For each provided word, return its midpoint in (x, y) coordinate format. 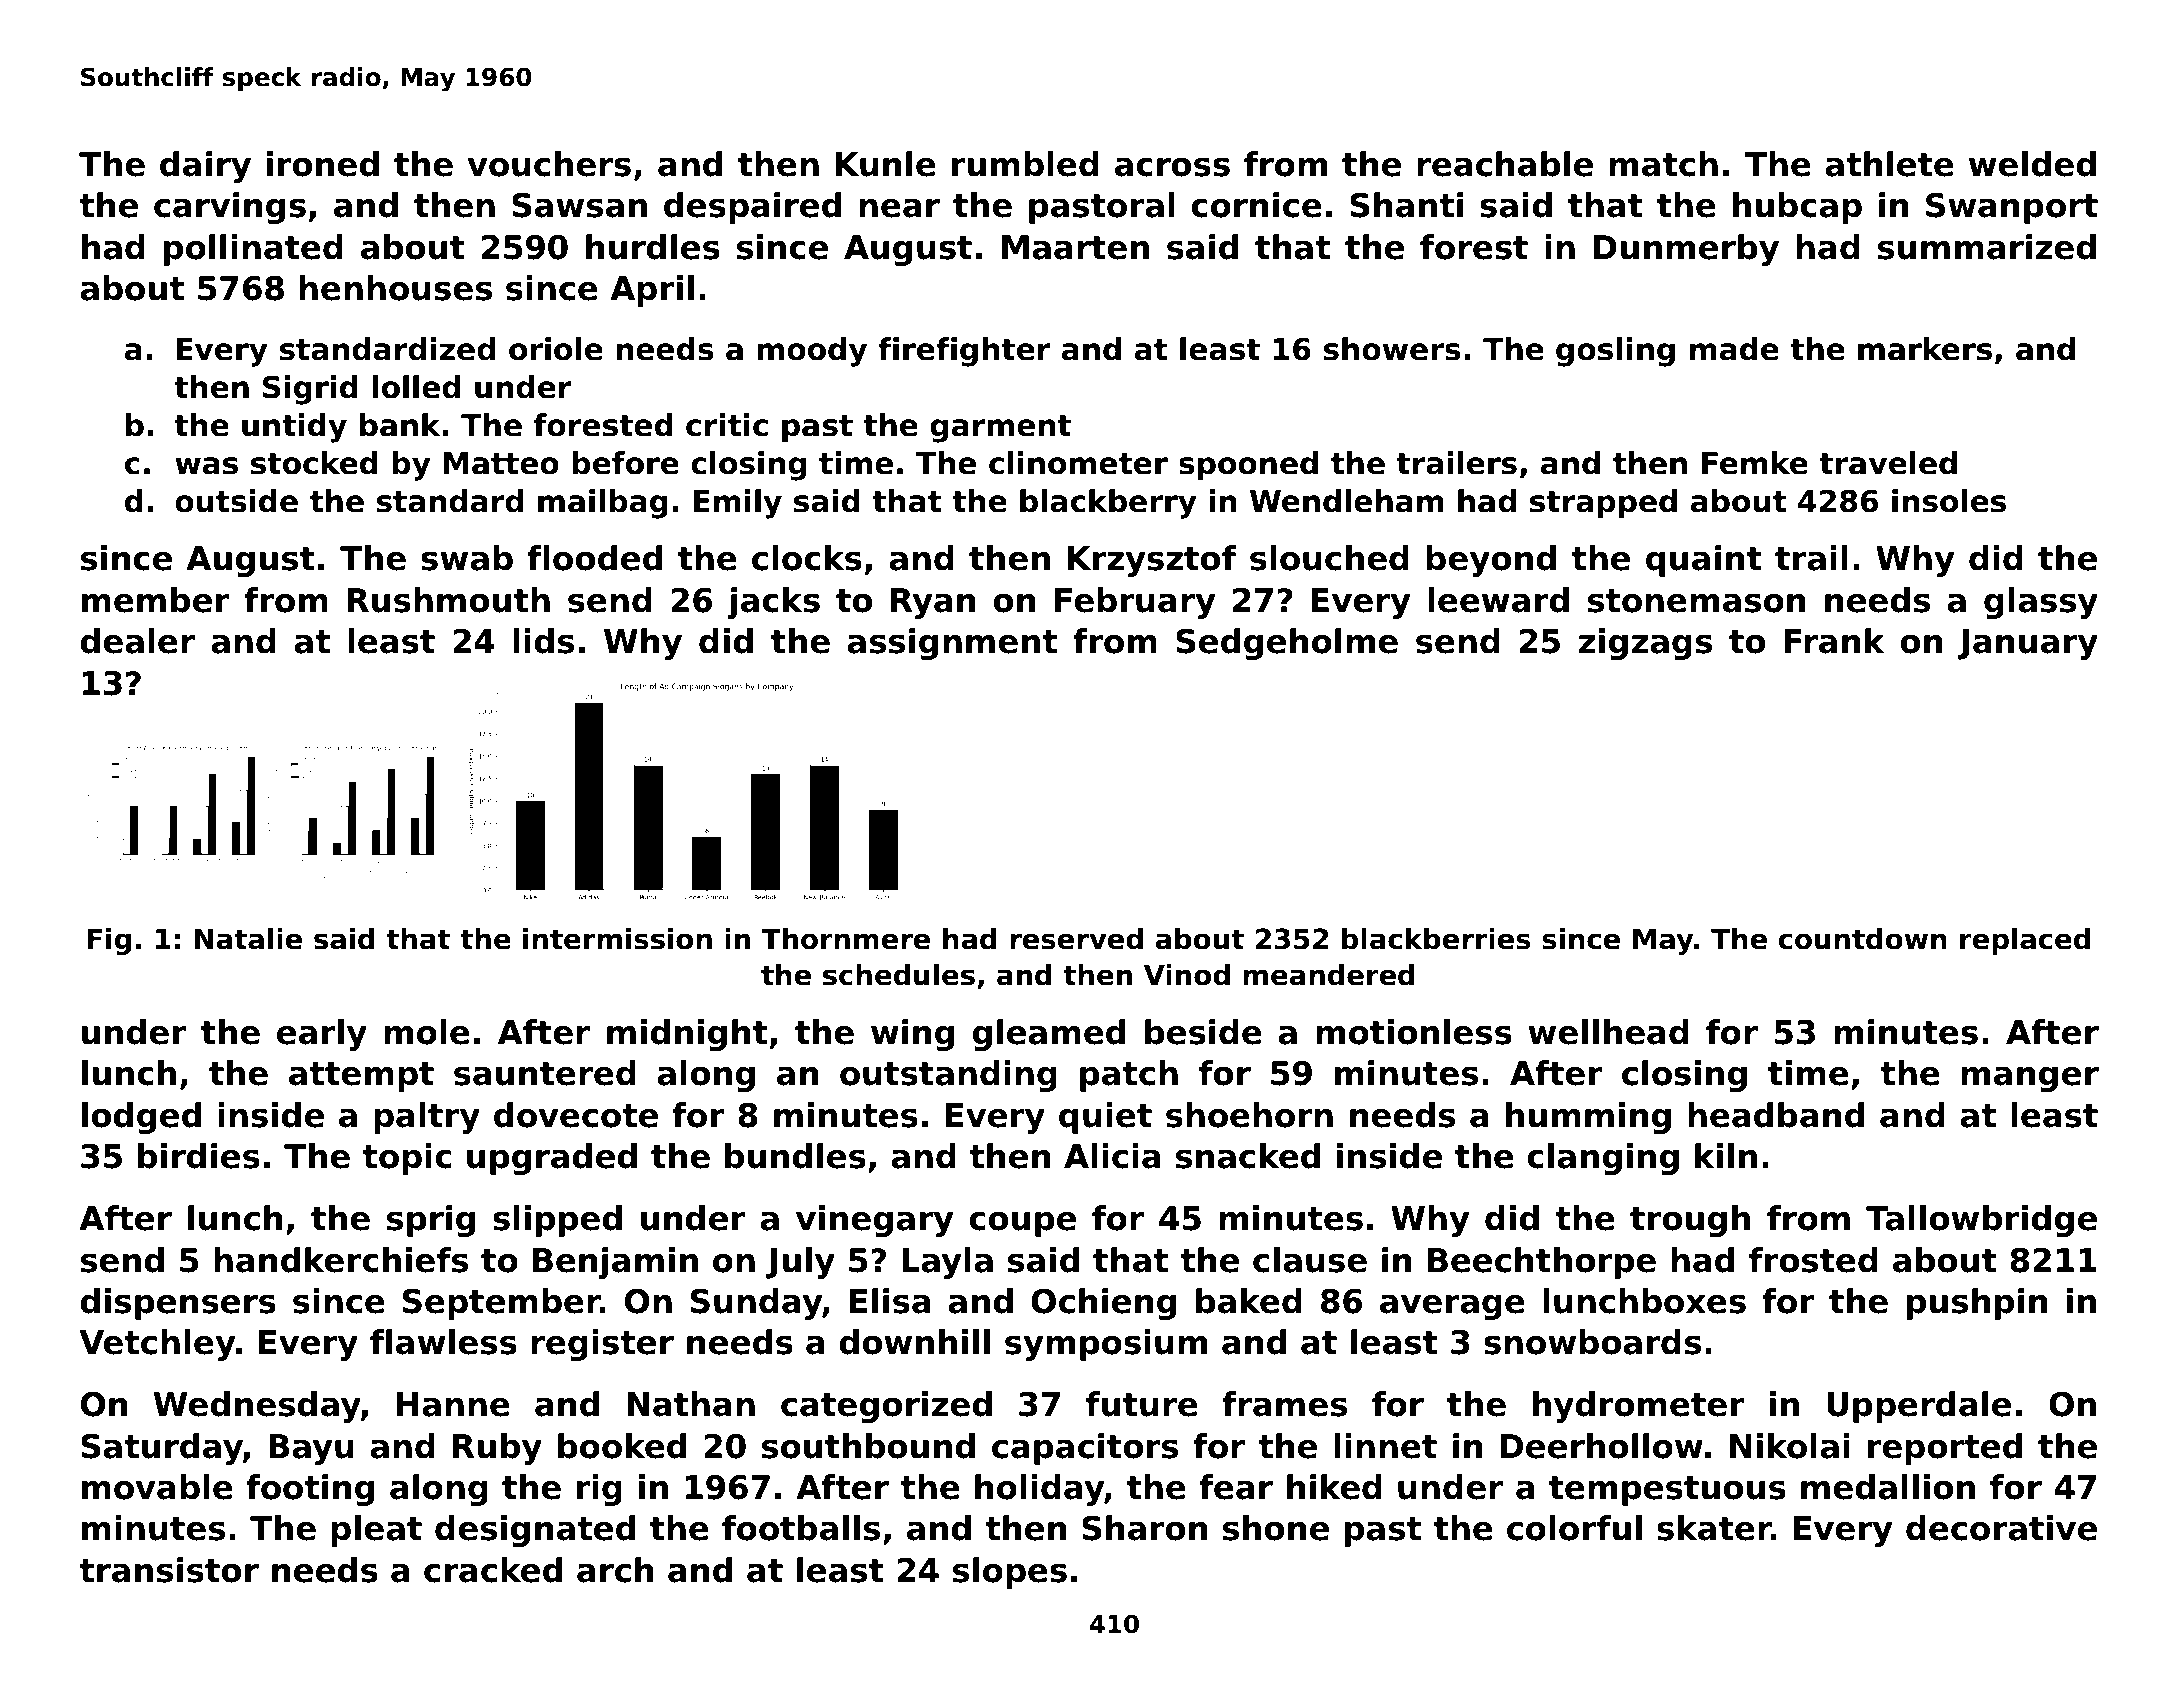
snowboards (1592, 1342)
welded (2032, 164)
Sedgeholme (1287, 644)
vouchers (549, 164)
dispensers (178, 1304)
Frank (1835, 641)
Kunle (886, 164)
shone (1276, 1528)
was (206, 466)
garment (1000, 429)
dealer (137, 641)
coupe (1022, 1224)
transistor (169, 1570)
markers (1925, 349)
